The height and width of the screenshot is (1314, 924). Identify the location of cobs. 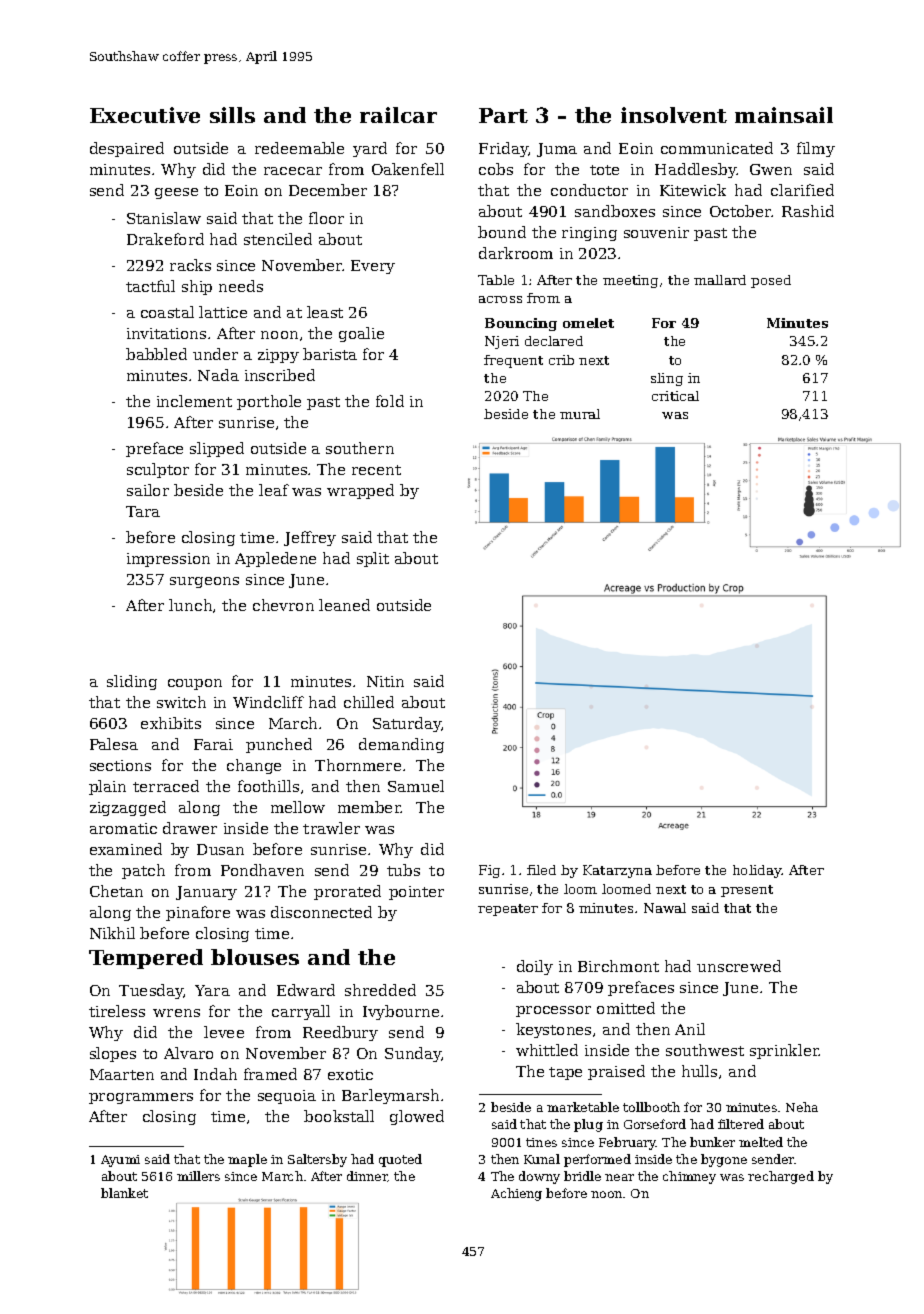
(496, 169).
